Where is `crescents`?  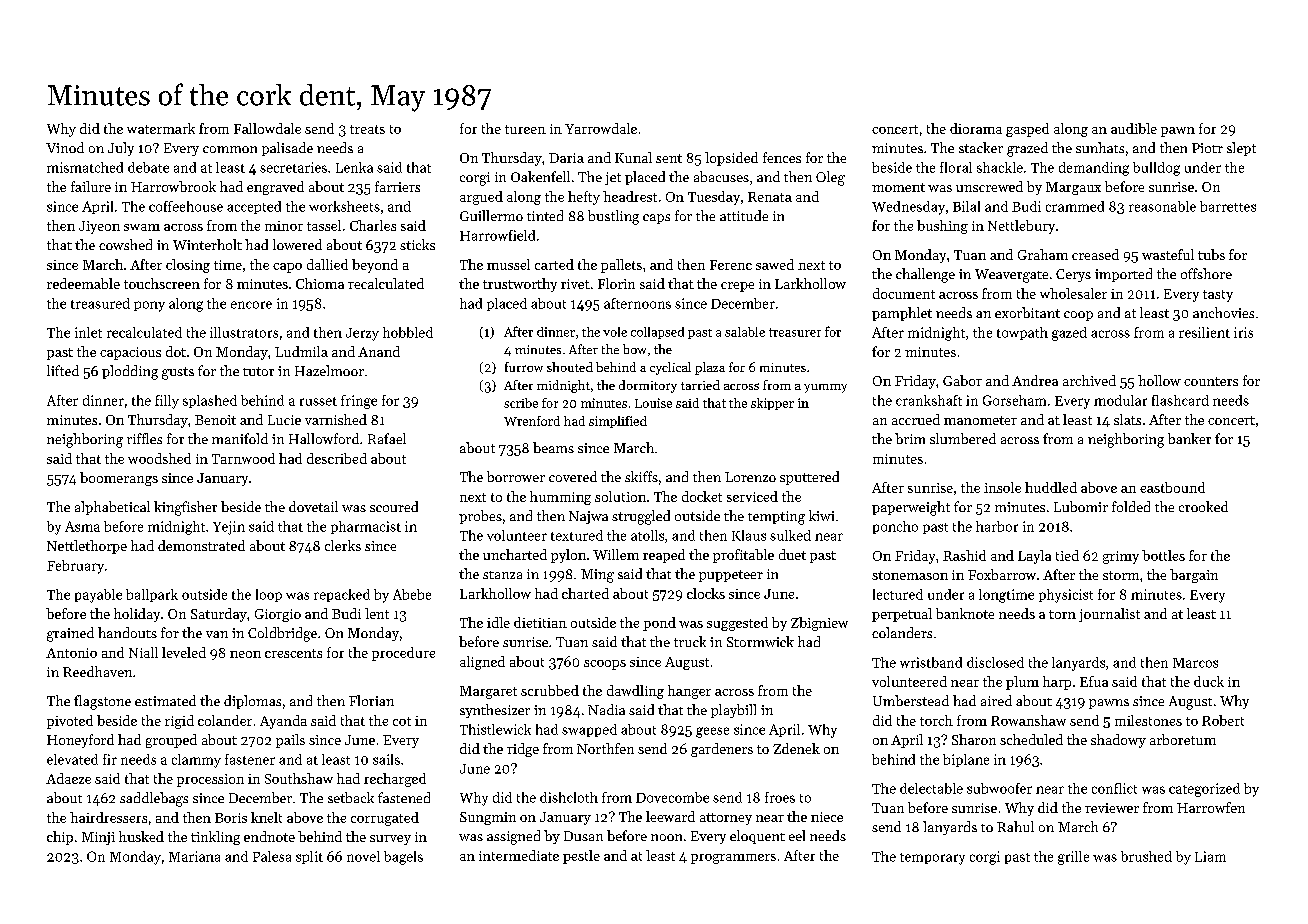 crescents is located at coordinates (293, 653).
